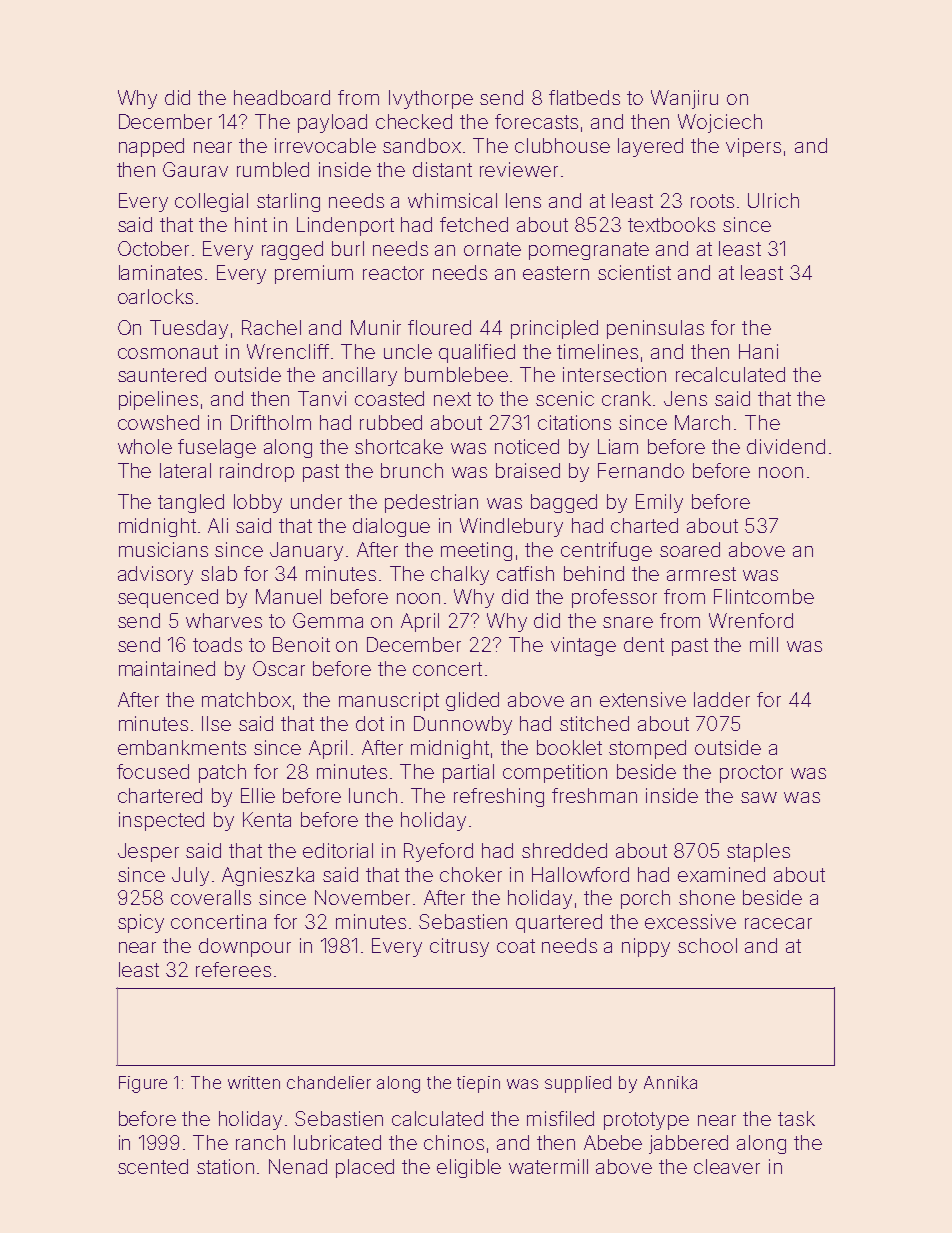  I want to click on cleaver, so click(727, 1166).
